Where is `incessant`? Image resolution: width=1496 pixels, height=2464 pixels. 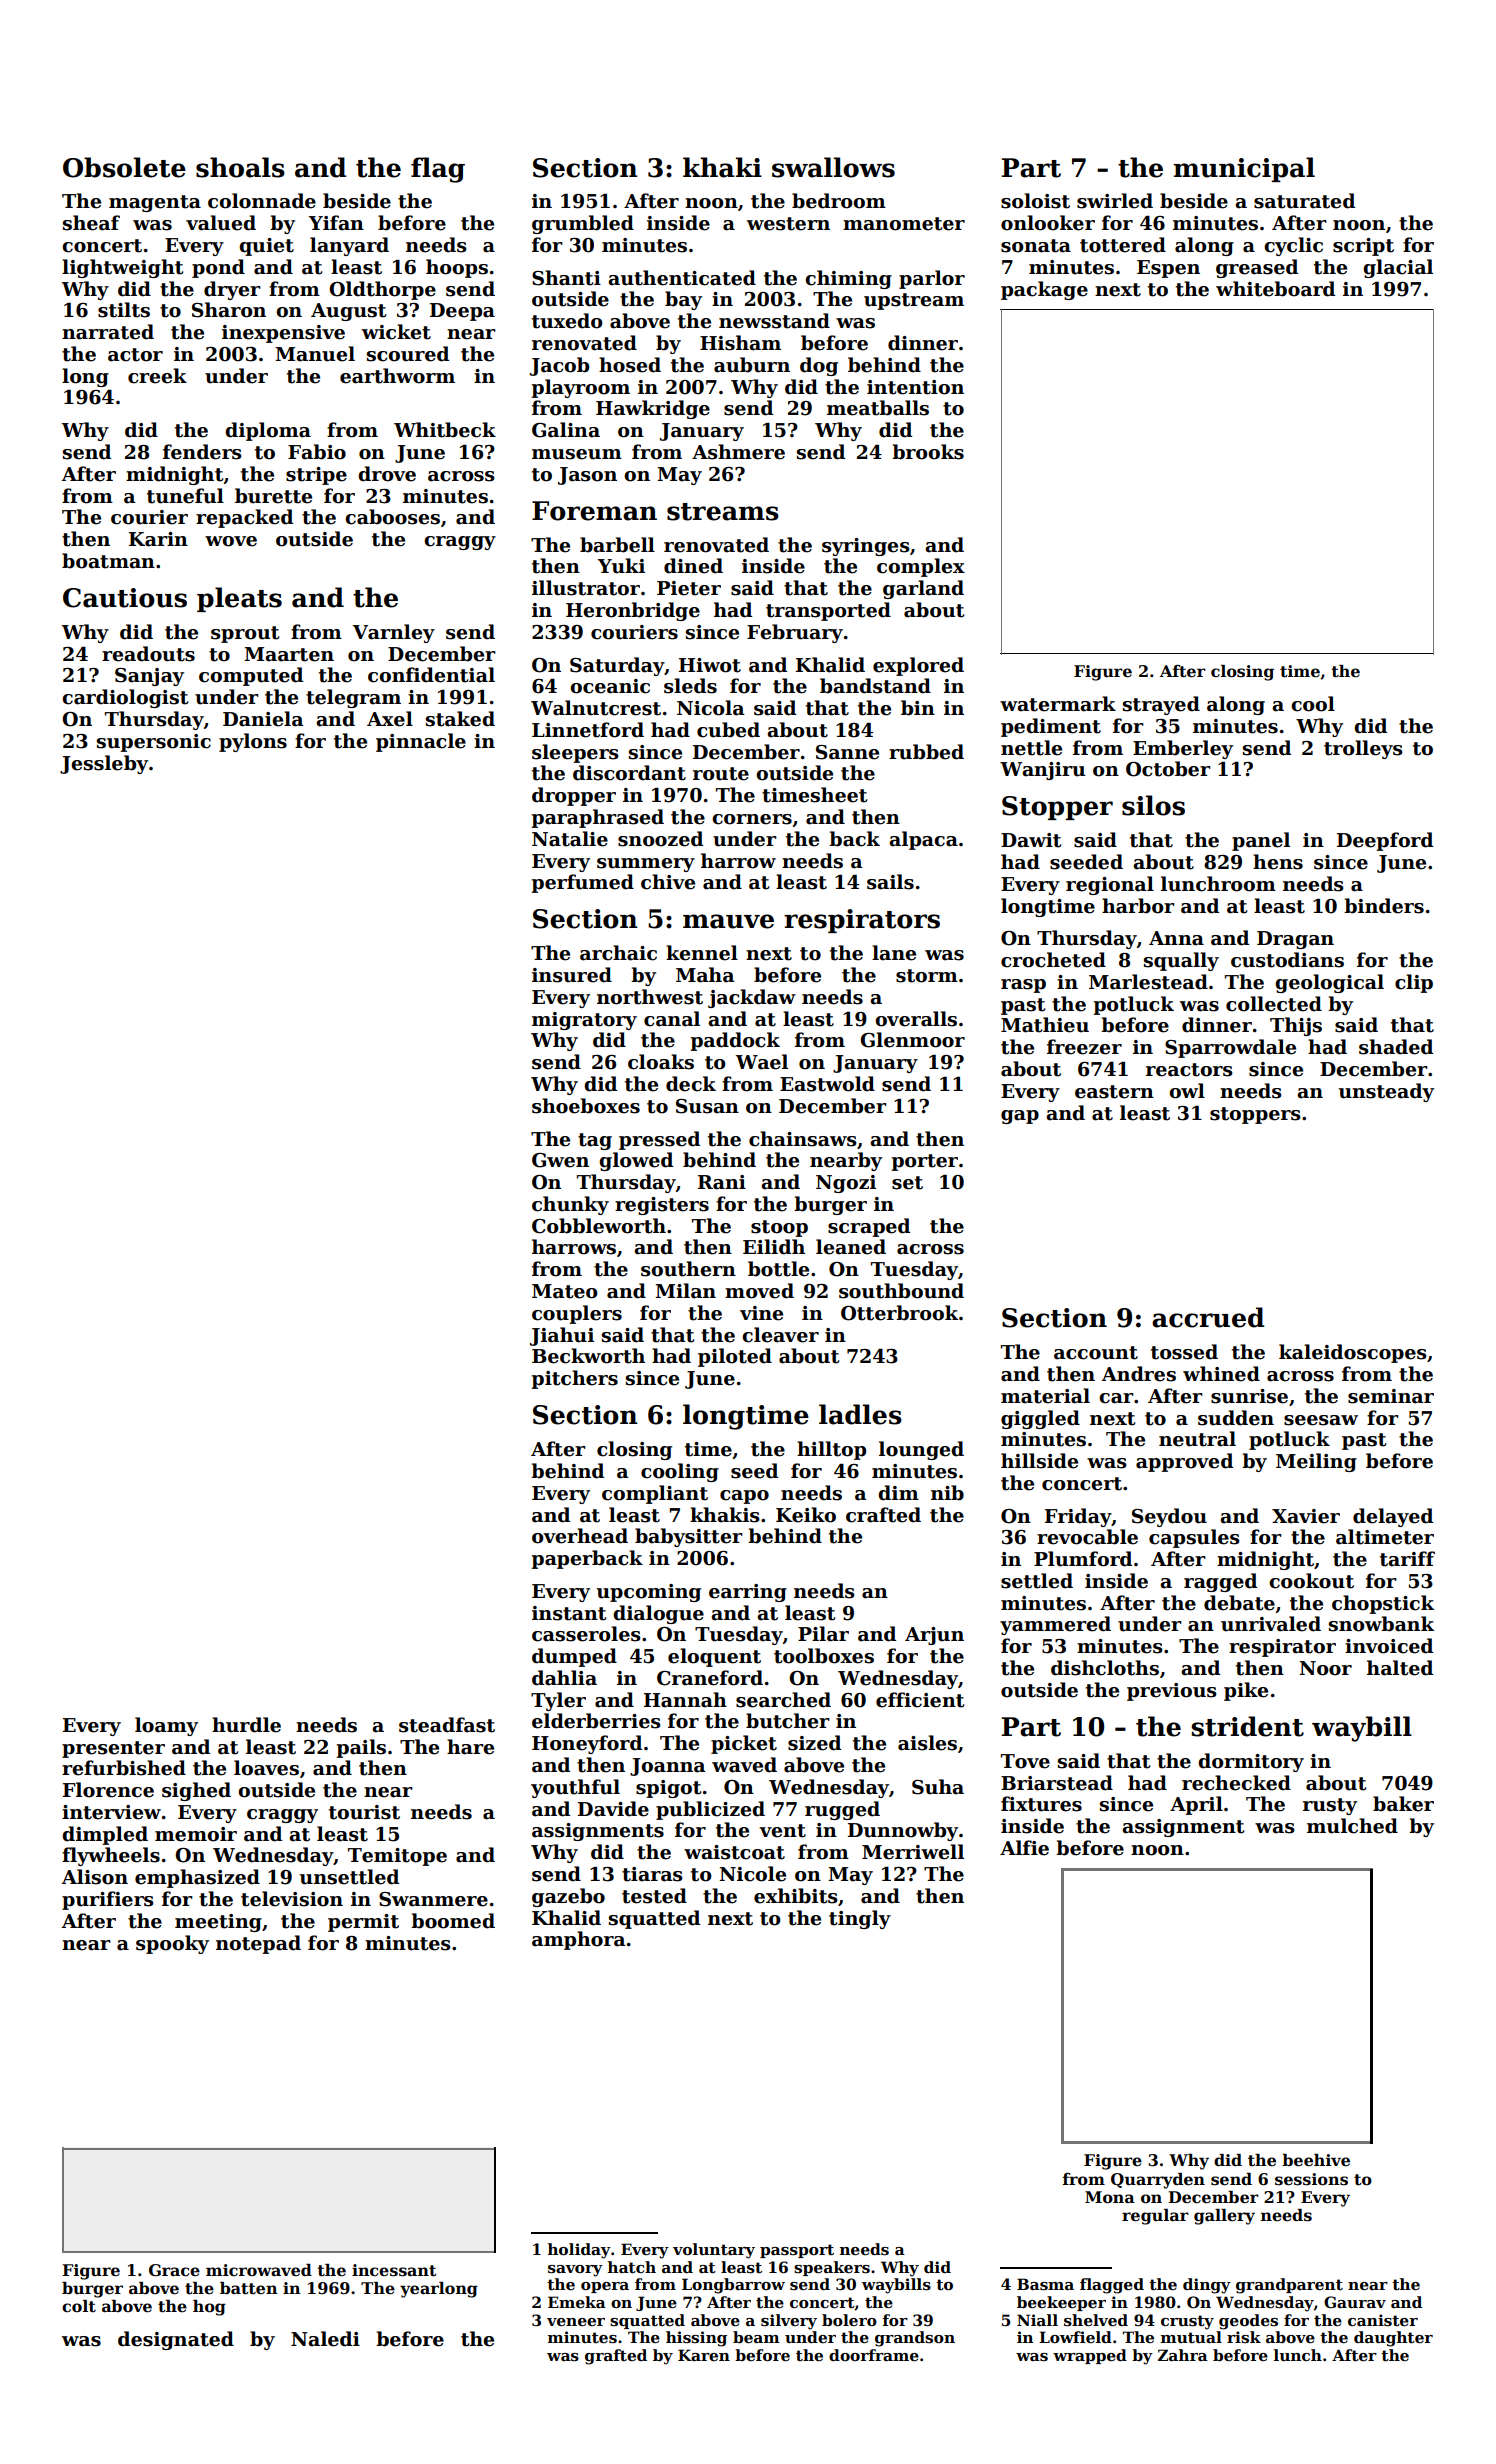 incessant is located at coordinates (394, 2270).
